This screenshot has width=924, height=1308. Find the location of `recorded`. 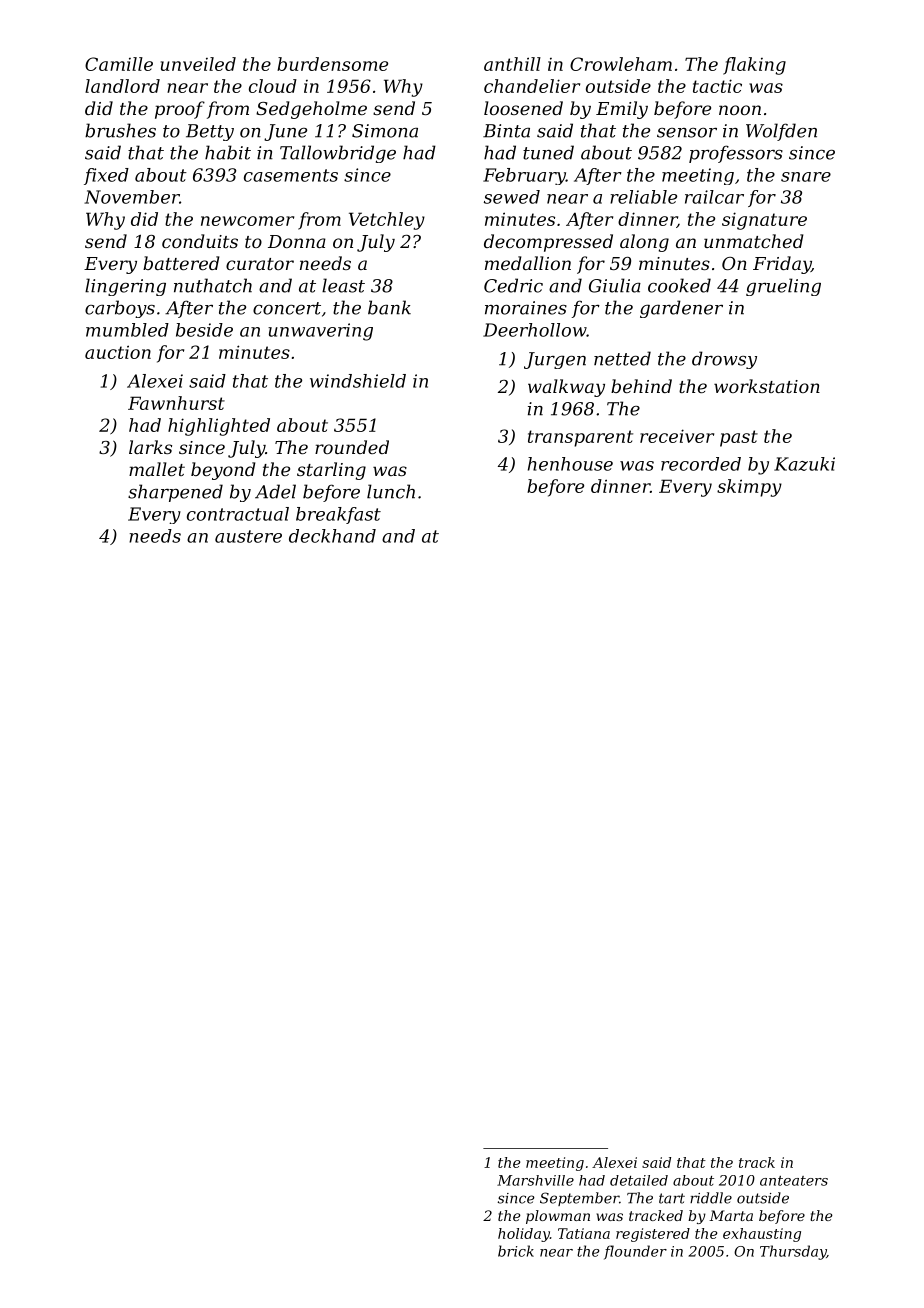

recorded is located at coordinates (701, 464).
